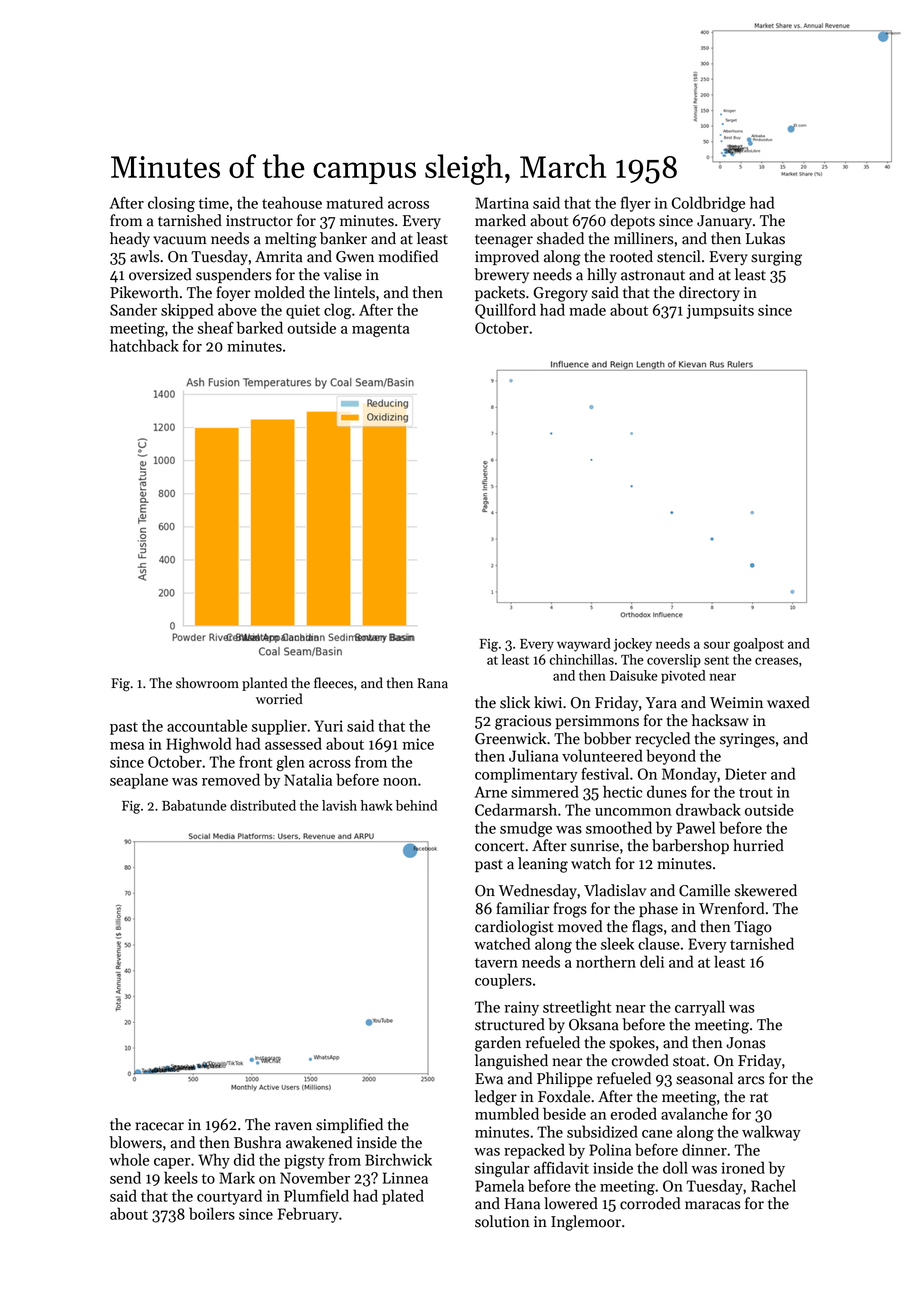 The width and height of the document is (924, 1314). Describe the element at coordinates (499, 1185) in the document. I see `Pamela` at that location.
